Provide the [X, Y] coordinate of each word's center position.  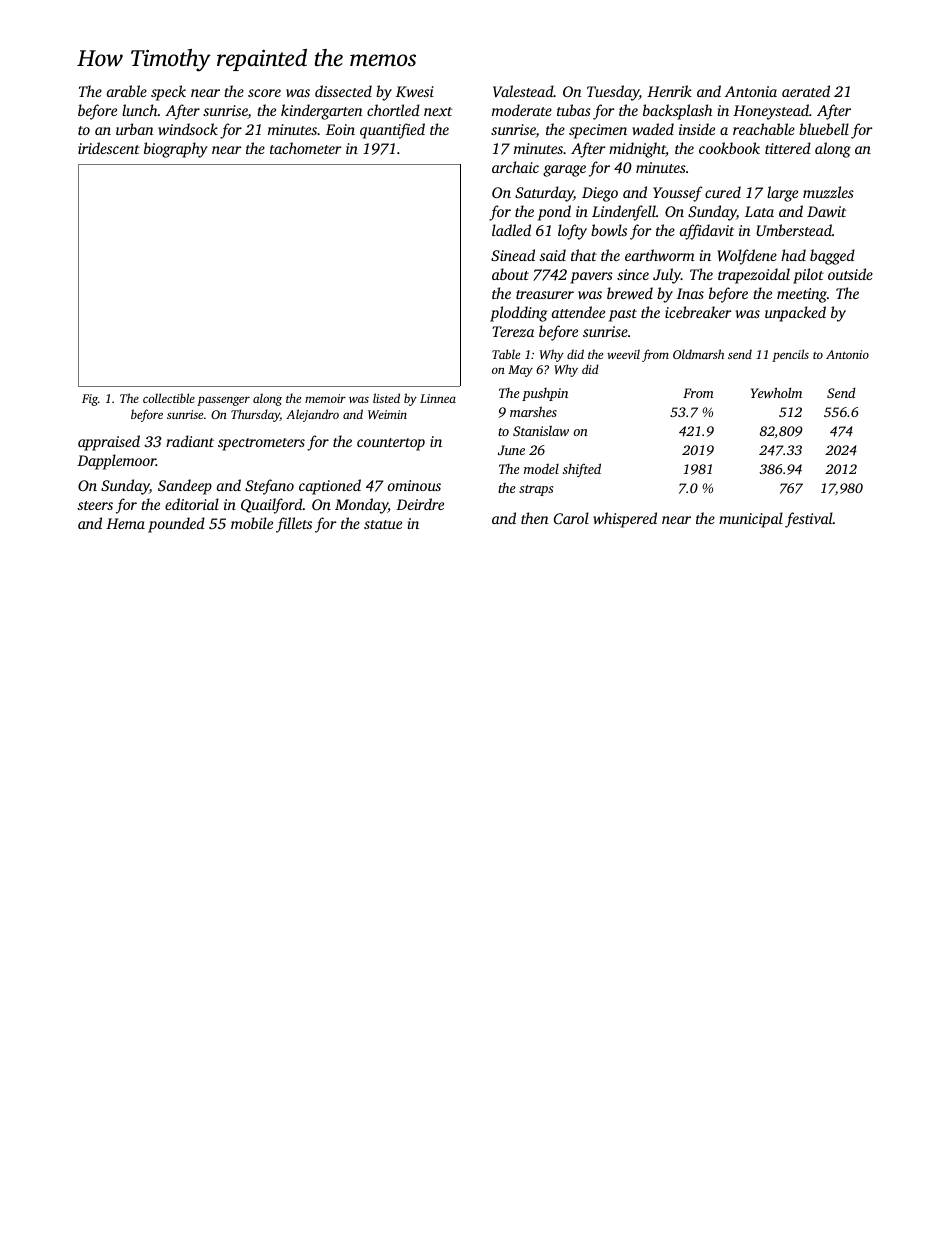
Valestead [523, 91]
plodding [518, 314]
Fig [90, 400]
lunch [140, 110]
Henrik [669, 91]
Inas [690, 293]
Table [506, 354]
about [510, 274]
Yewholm [776, 392]
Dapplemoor [116, 462]
